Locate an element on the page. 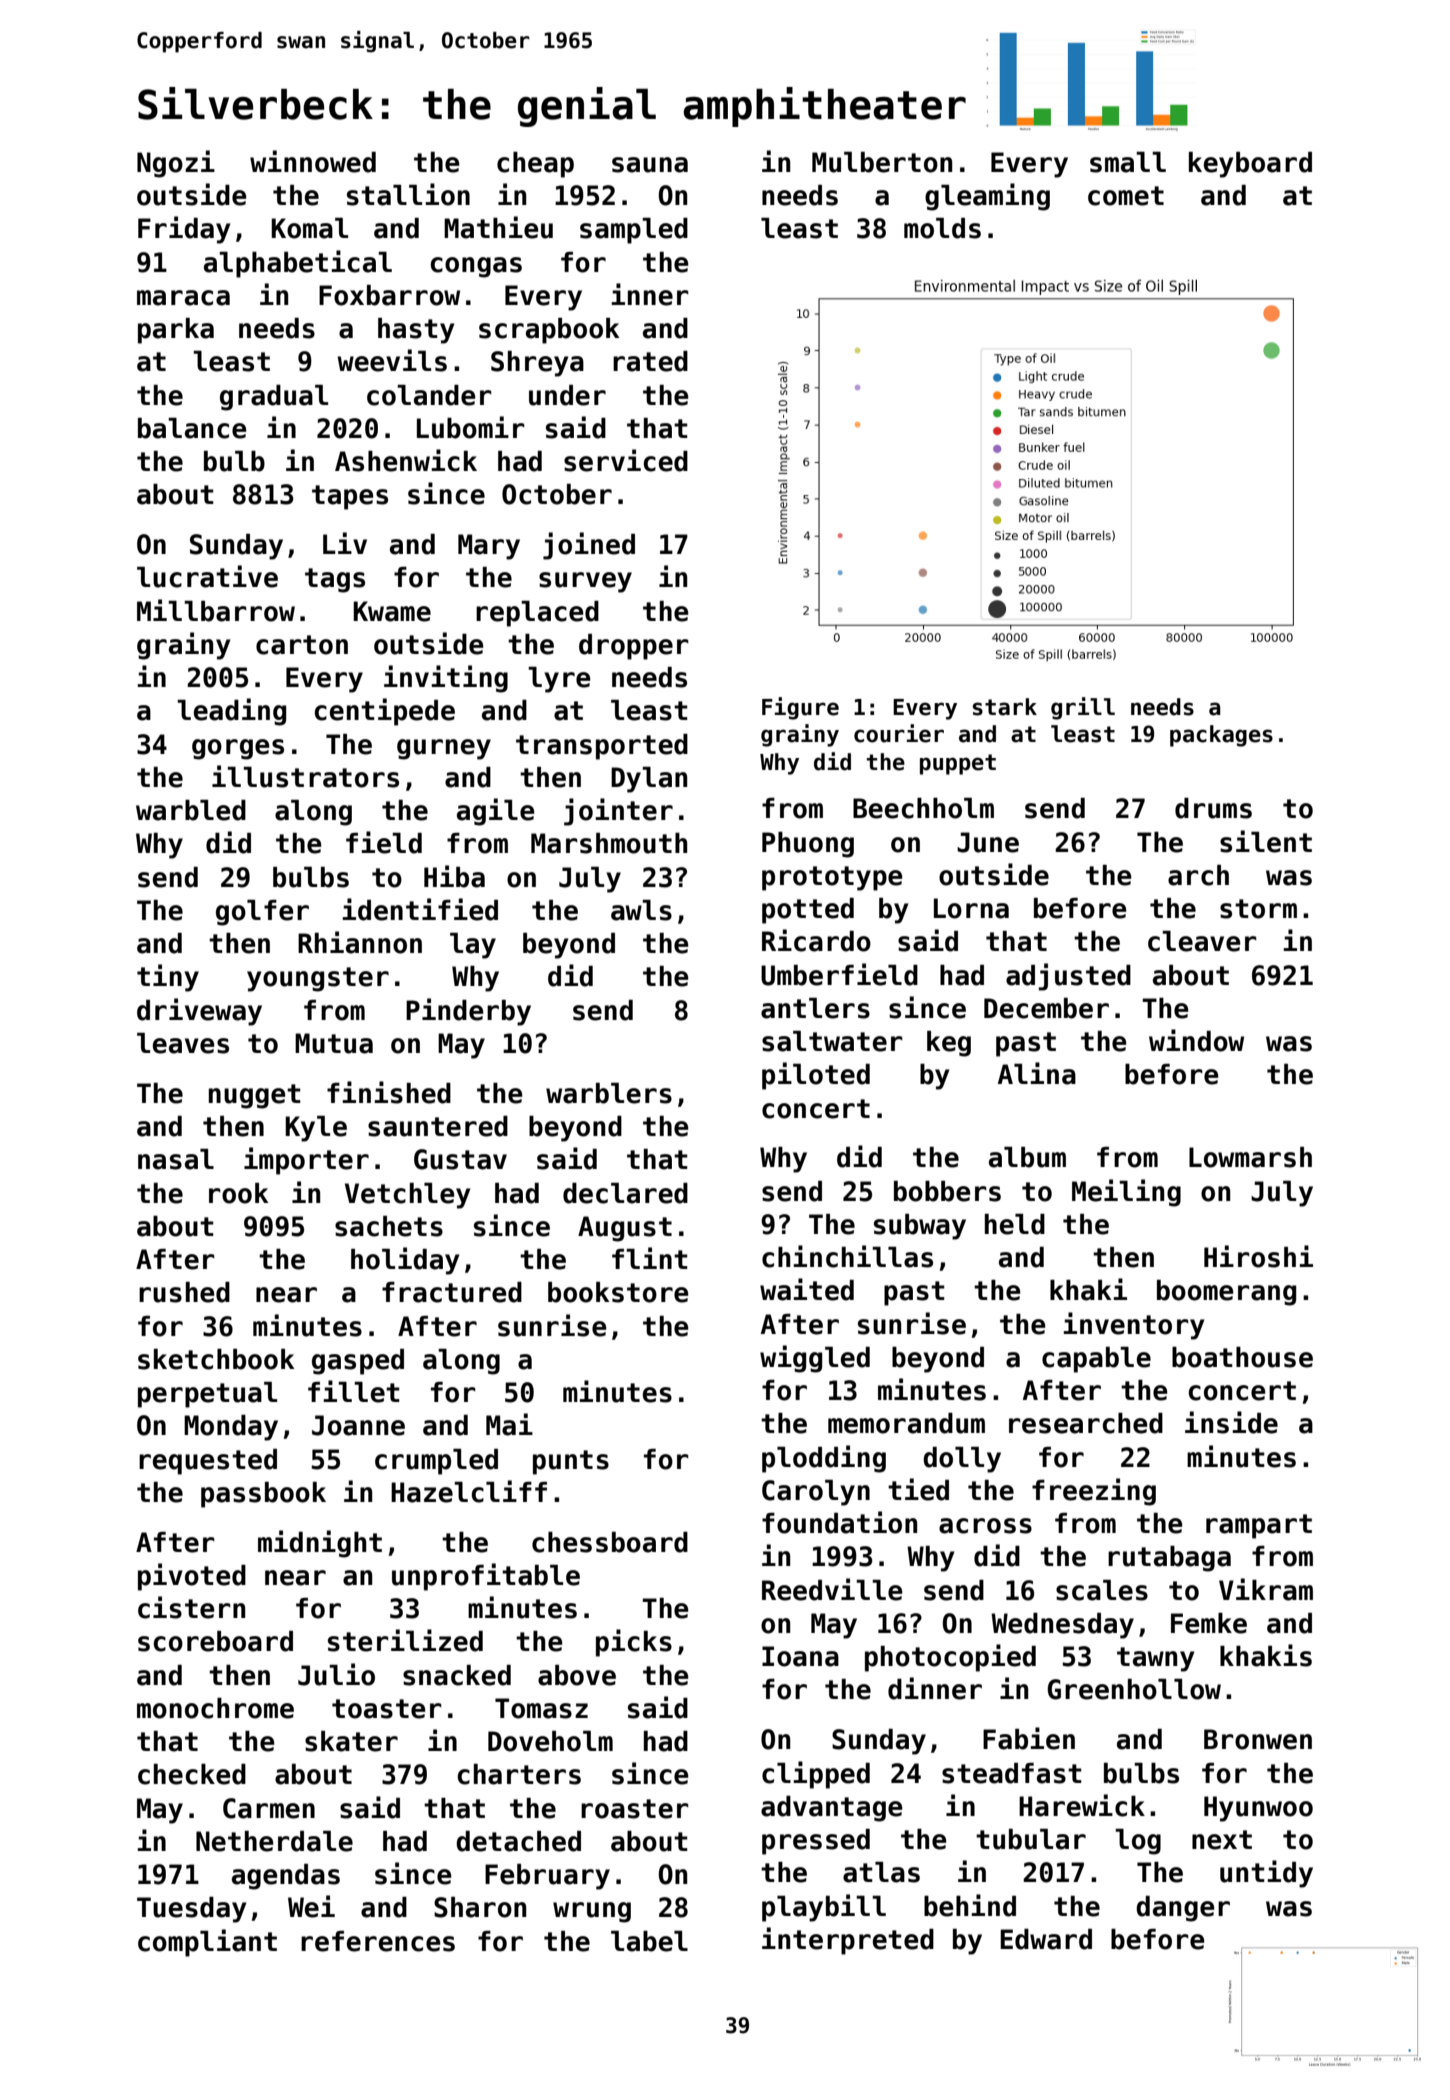 The width and height of the document is (1450, 2100). freezing is located at coordinates (1094, 1492).
